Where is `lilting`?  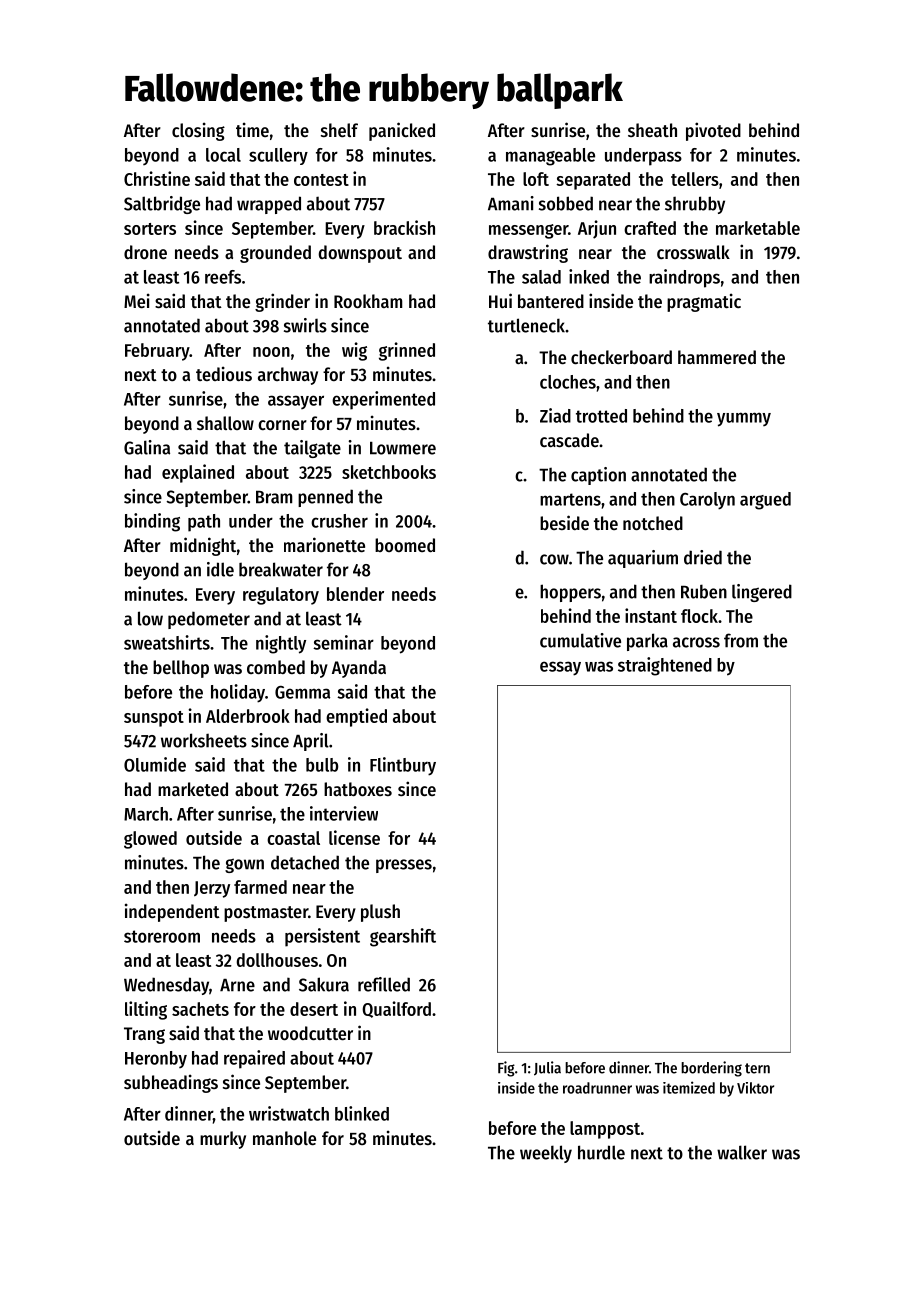
lilting is located at coordinates (146, 1010).
